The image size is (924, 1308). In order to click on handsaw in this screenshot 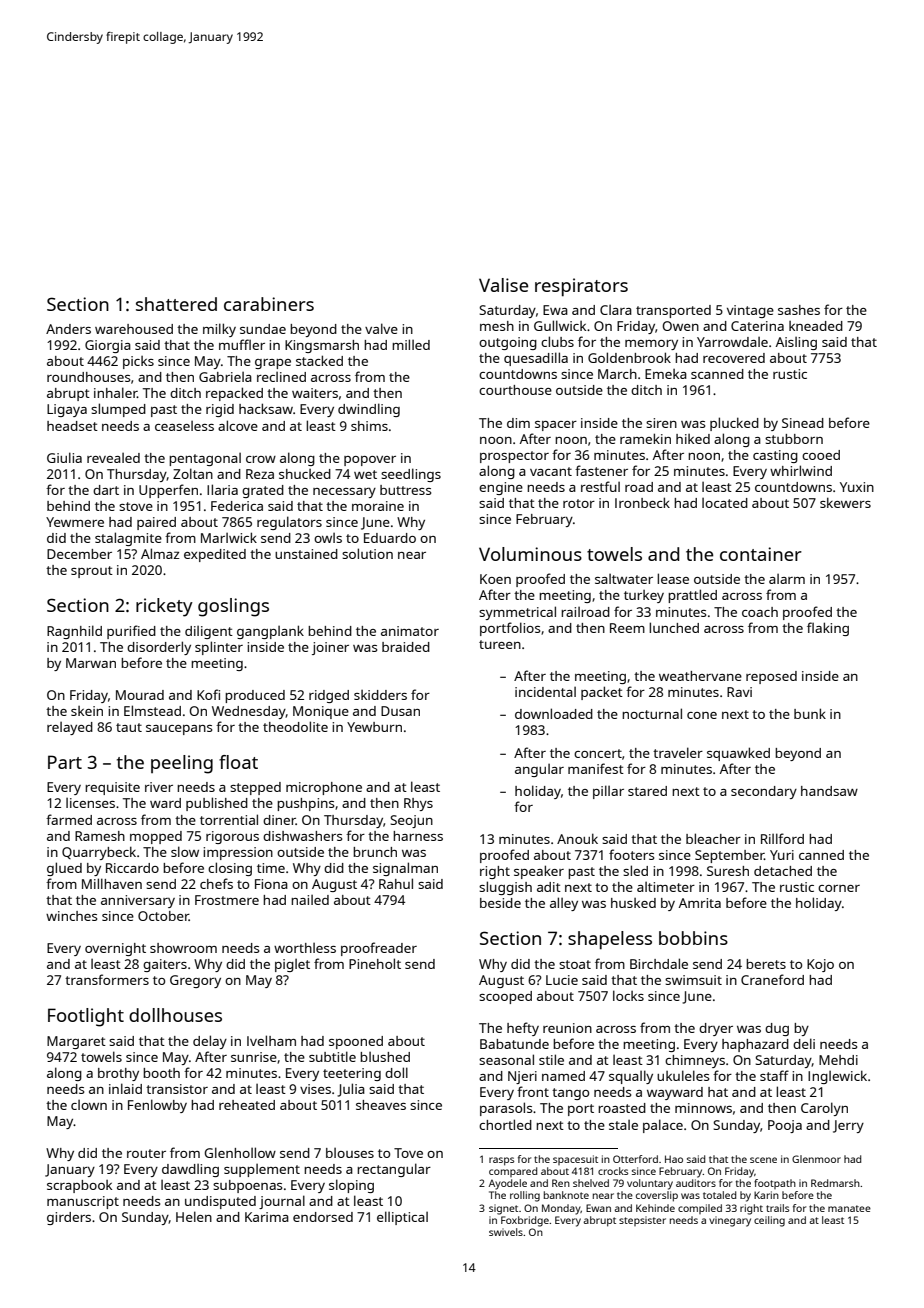, I will do `click(829, 791)`.
